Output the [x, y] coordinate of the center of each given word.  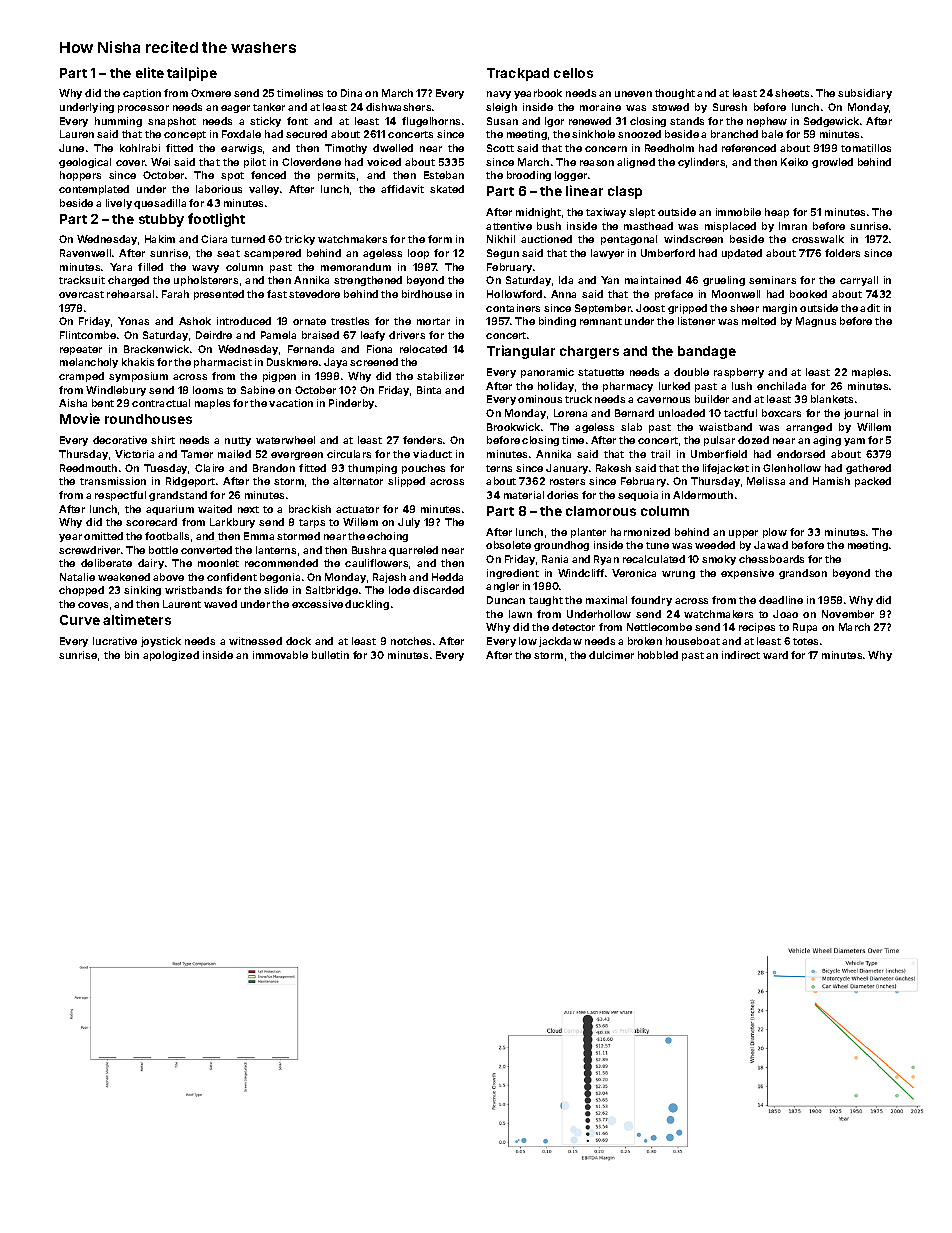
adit [870, 308]
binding [557, 322]
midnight [538, 213]
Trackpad [518, 74]
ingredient [513, 574]
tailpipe [192, 74]
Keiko [794, 162]
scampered [272, 254]
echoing [387, 537]
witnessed [255, 641]
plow [775, 533]
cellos [573, 73]
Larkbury [232, 523]
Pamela [278, 335]
